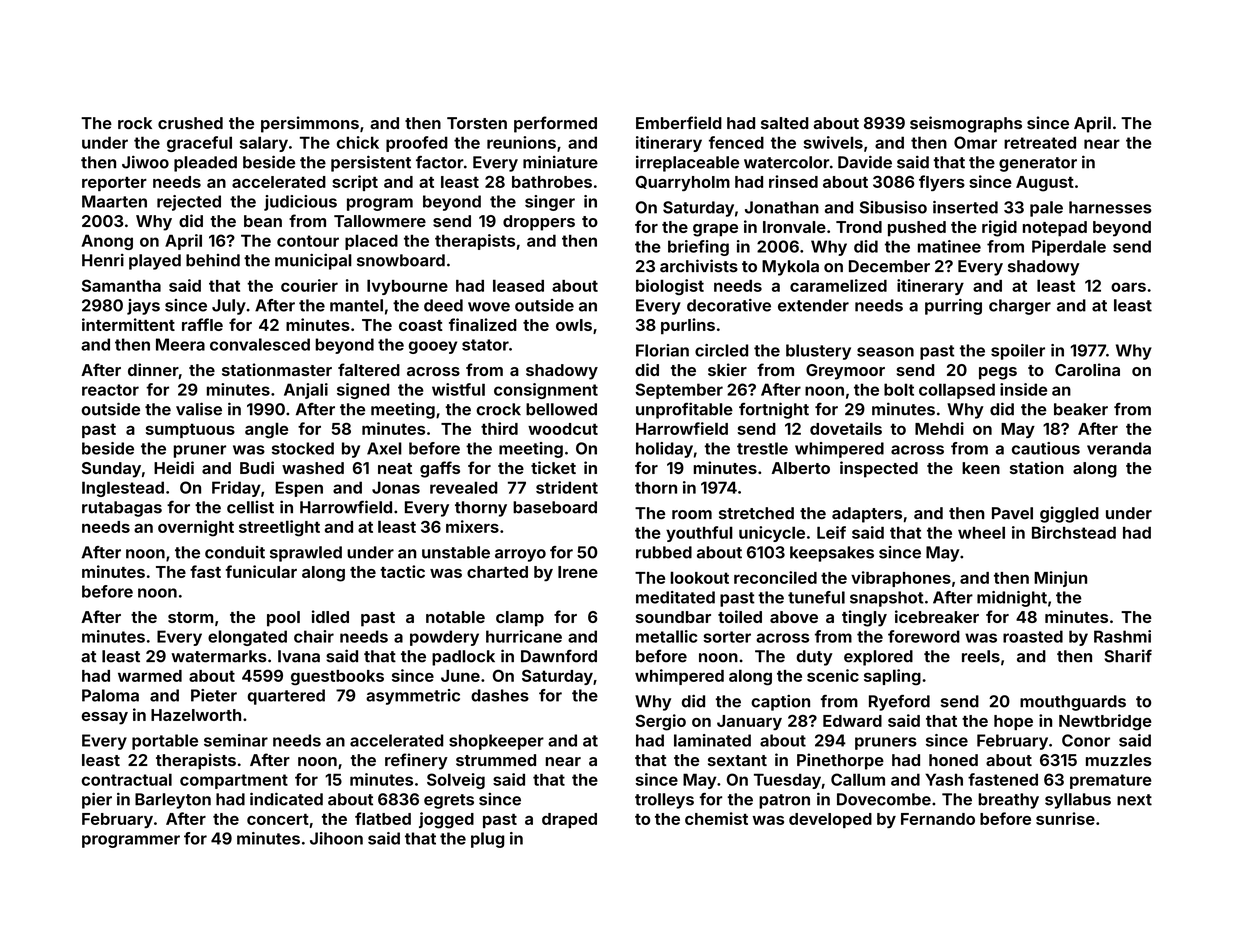  What do you see at coordinates (966, 124) in the document?
I see `seismographs` at bounding box center [966, 124].
